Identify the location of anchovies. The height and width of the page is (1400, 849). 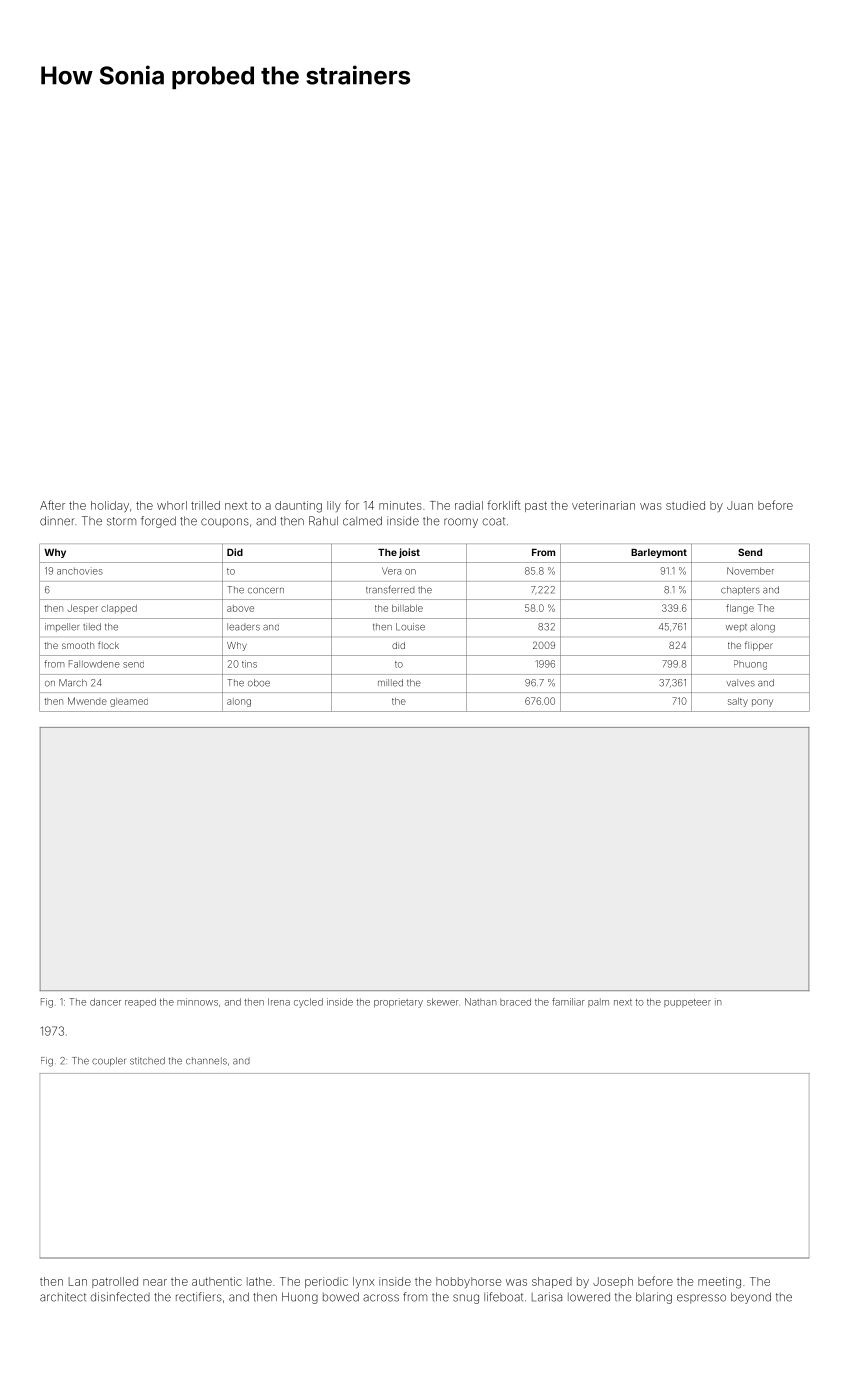
(80, 571).
